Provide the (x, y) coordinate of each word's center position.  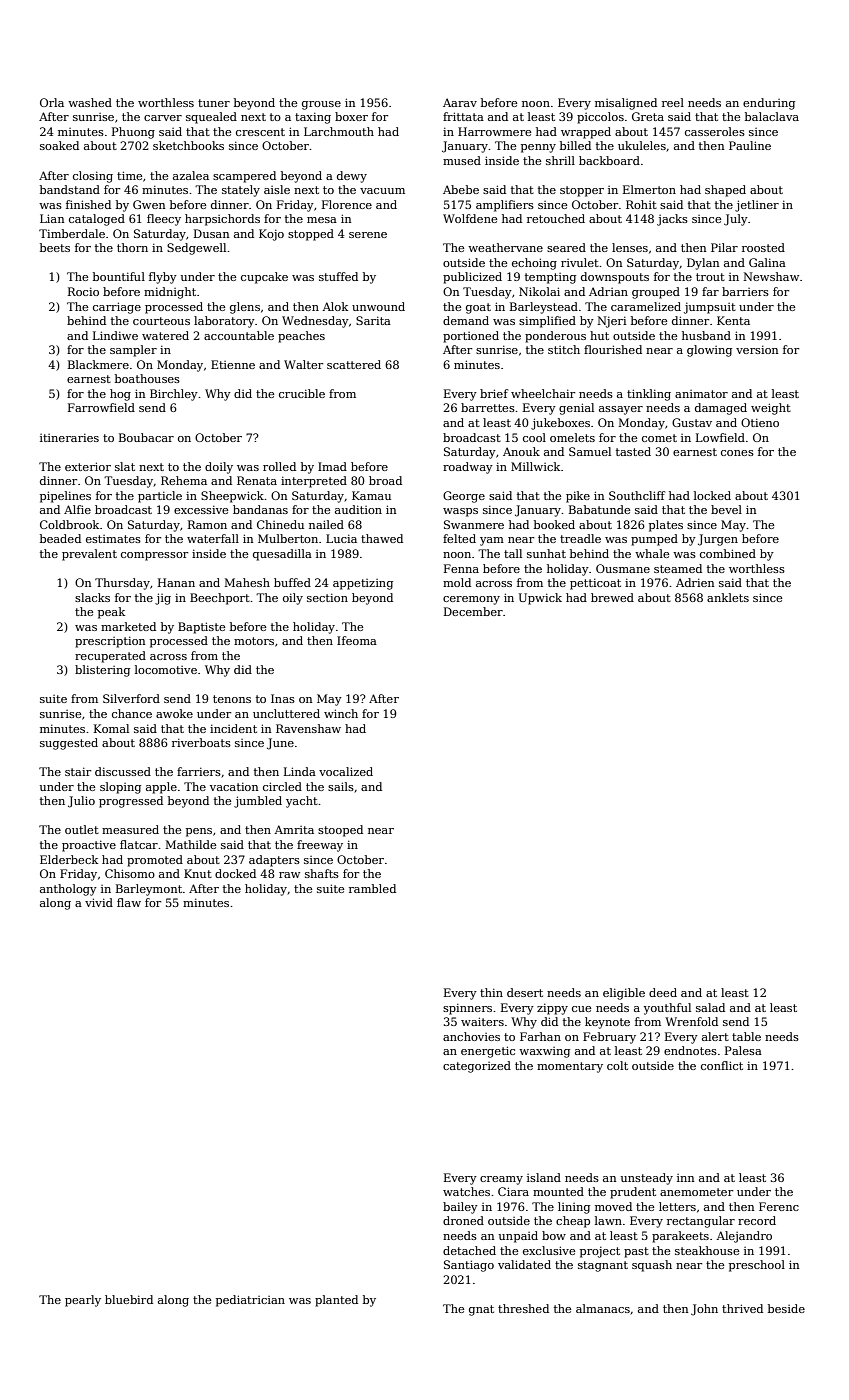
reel (673, 102)
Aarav (460, 102)
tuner (214, 103)
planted (336, 1301)
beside (786, 1308)
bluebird (129, 1299)
